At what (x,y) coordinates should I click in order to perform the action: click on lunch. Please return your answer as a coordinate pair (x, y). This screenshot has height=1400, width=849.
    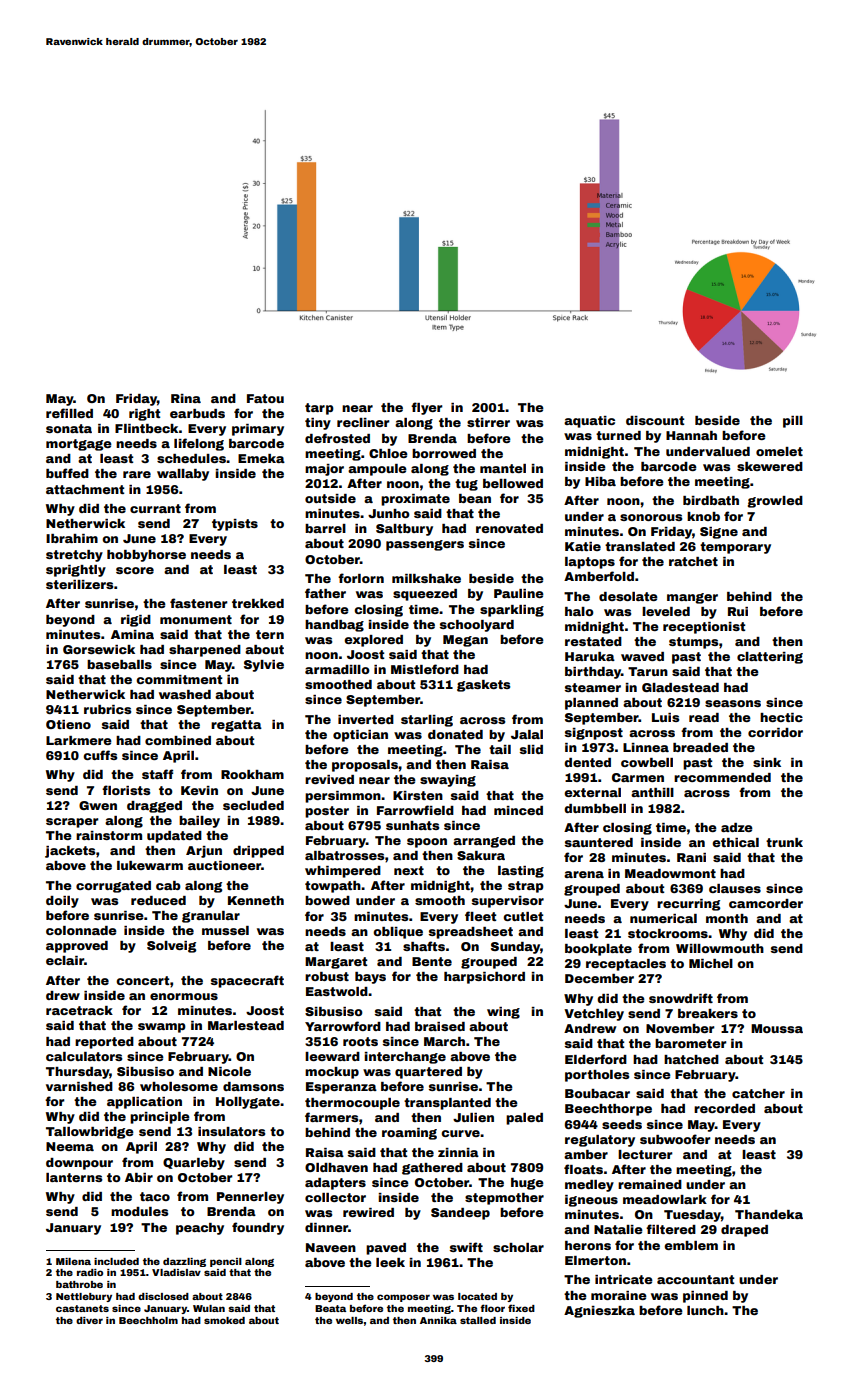
    Looking at the image, I should click on (705, 1310).
